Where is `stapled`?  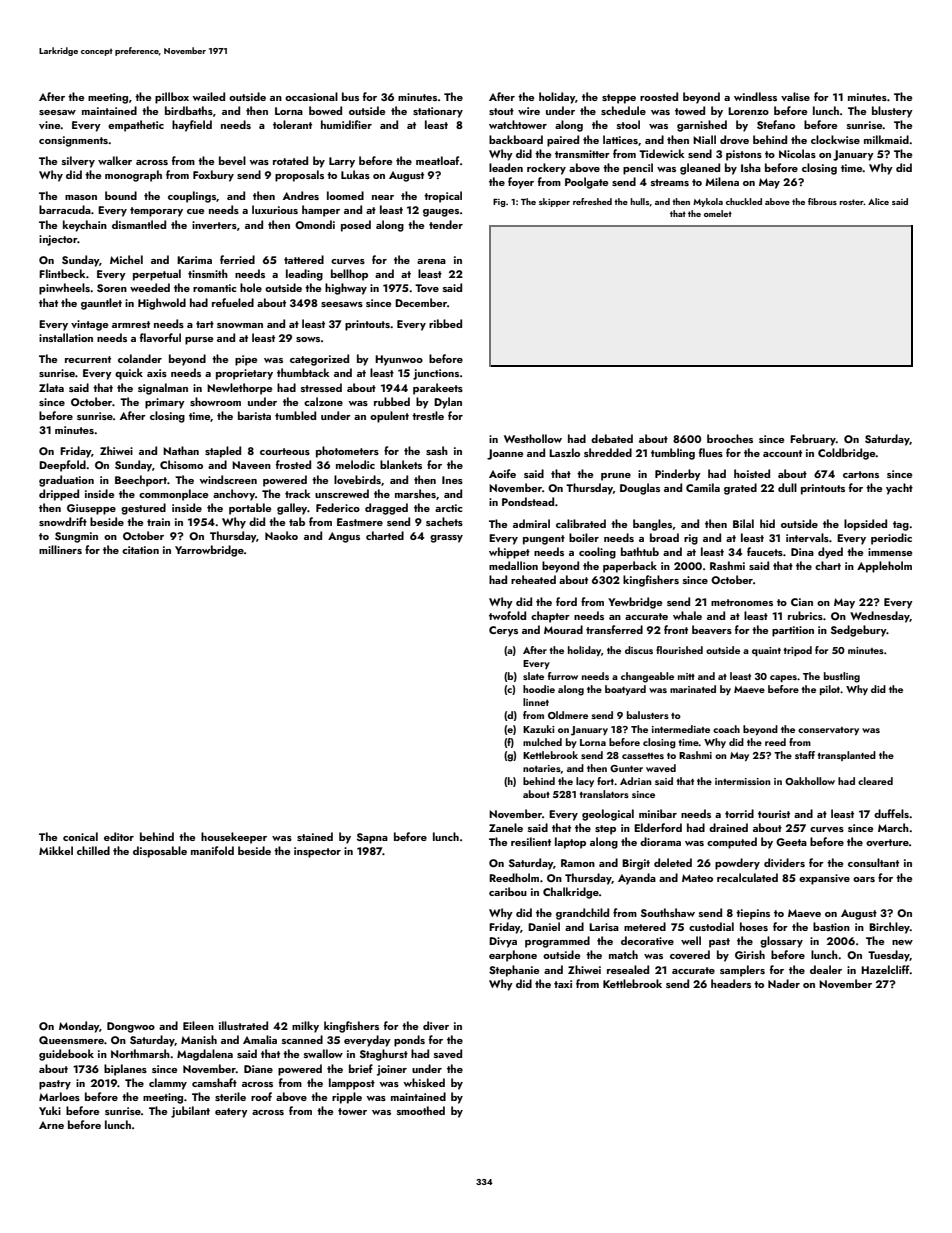 stapled is located at coordinates (223, 452).
